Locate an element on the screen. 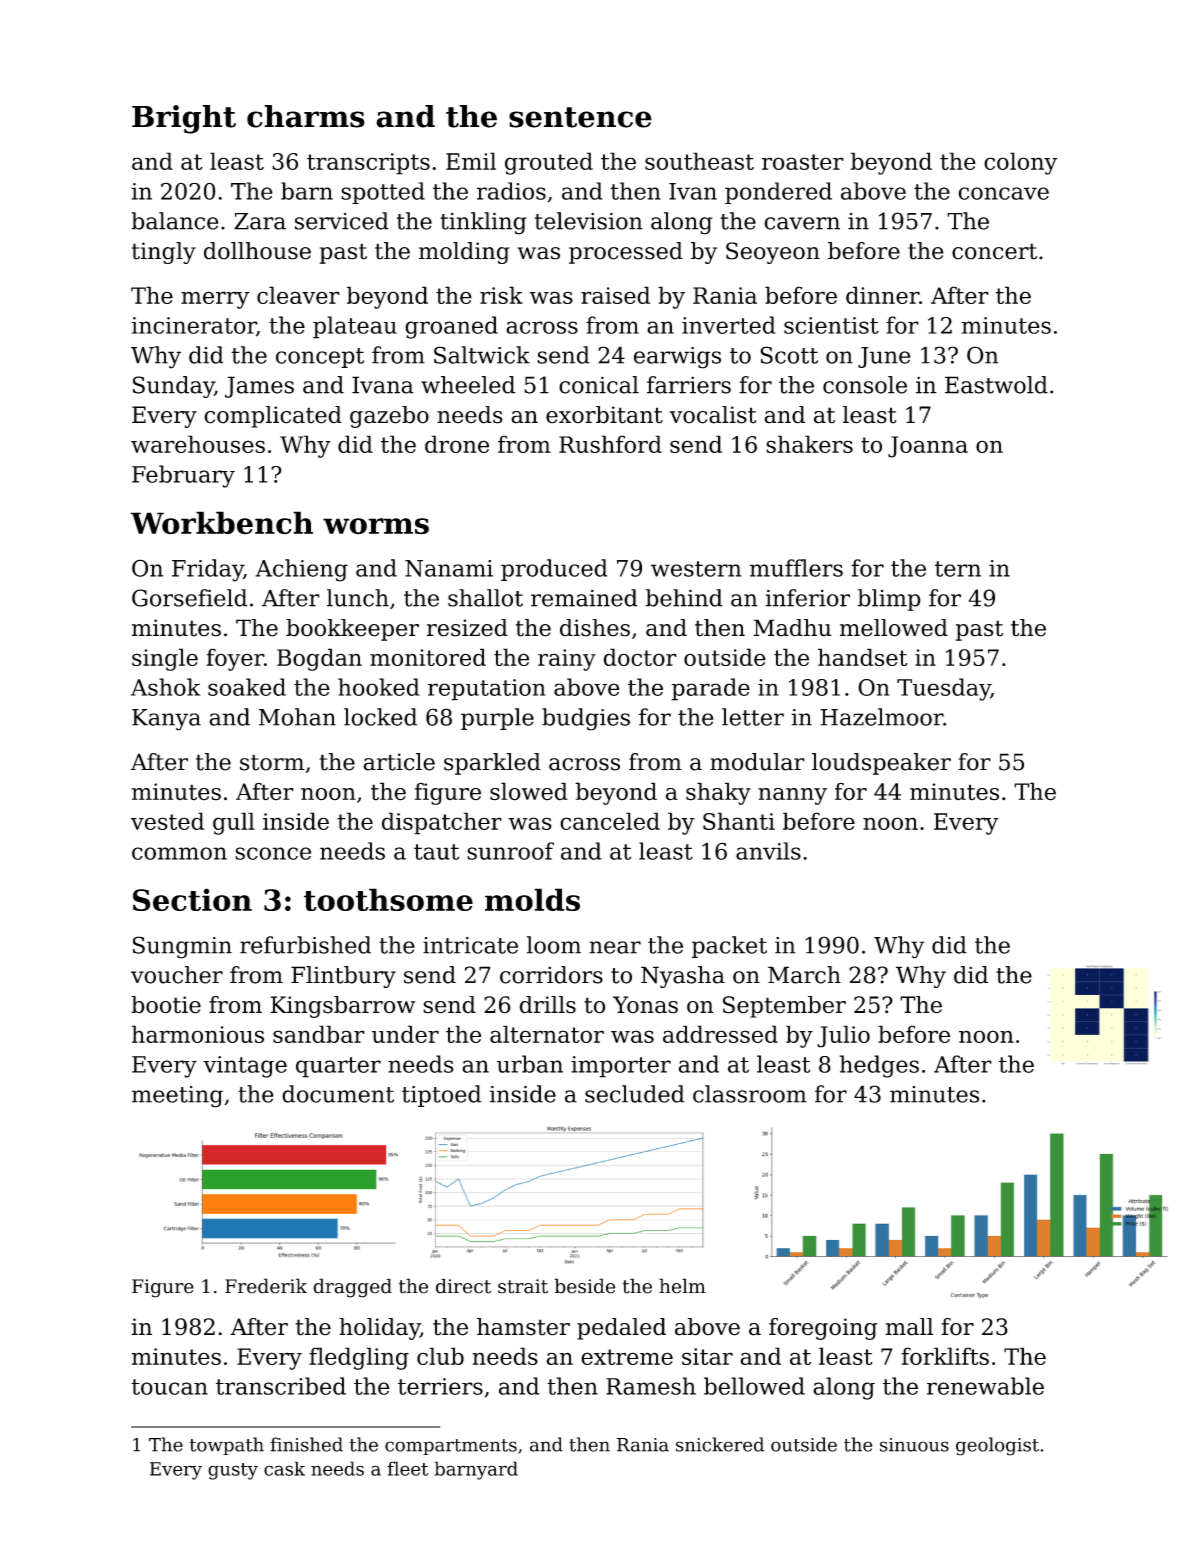 This screenshot has width=1192, height=1543. packet is located at coordinates (729, 947).
